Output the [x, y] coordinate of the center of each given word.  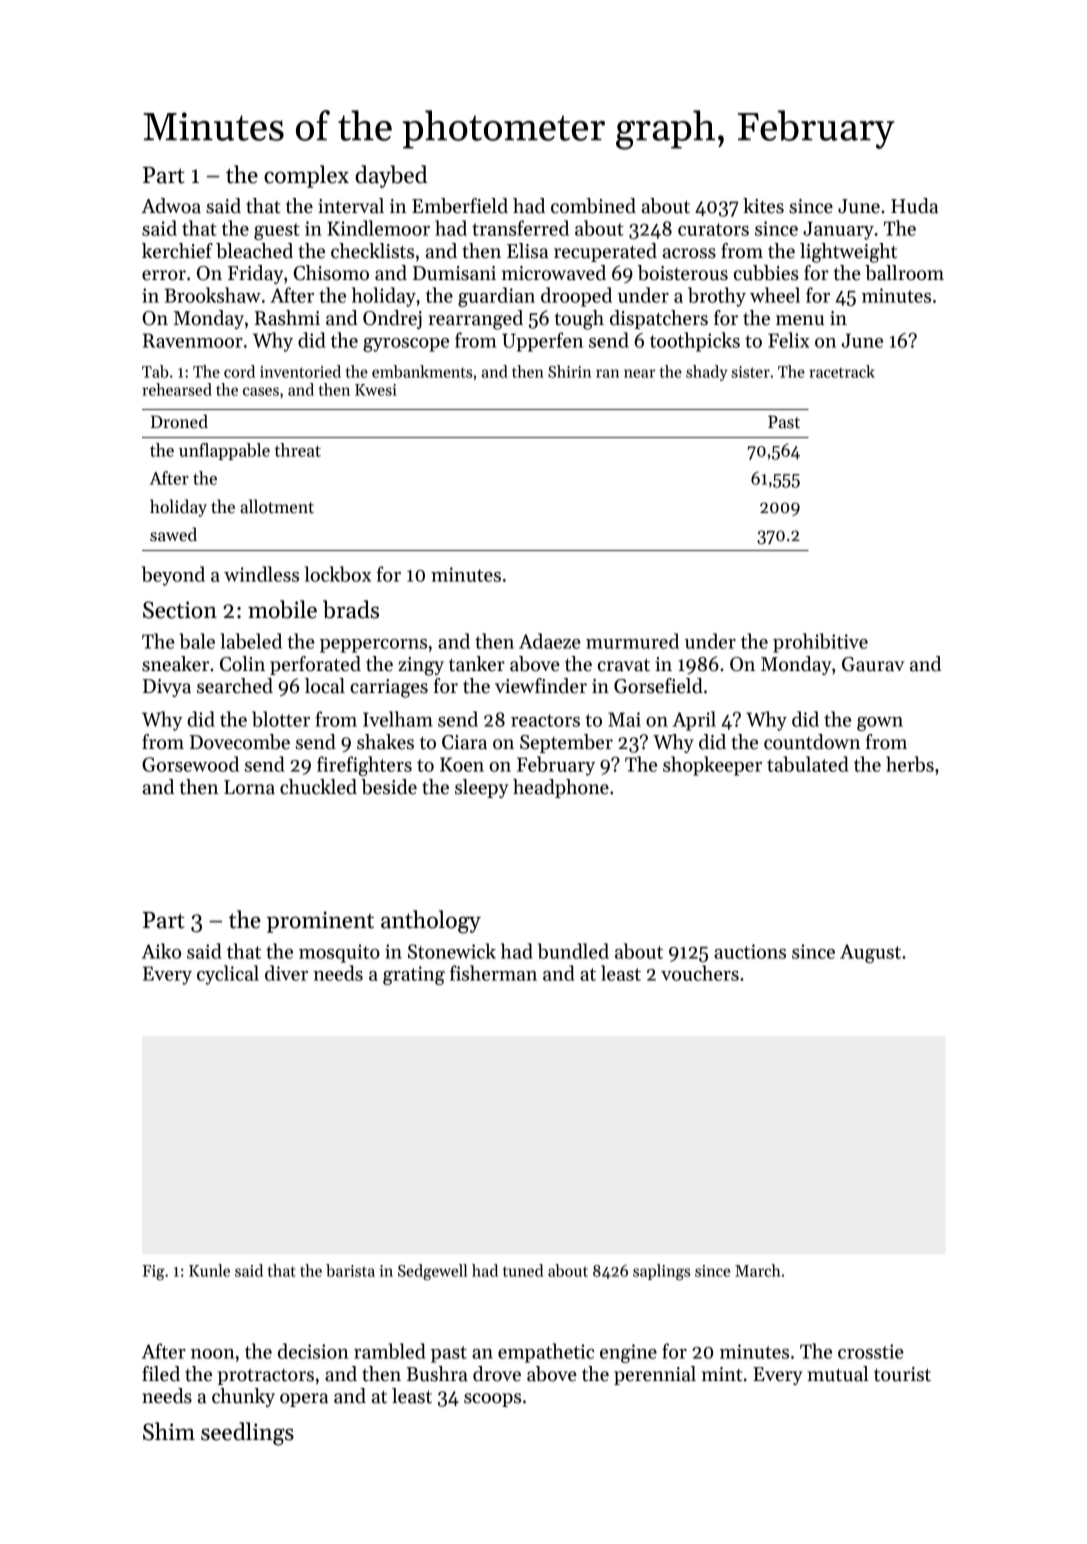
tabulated [808, 764]
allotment [277, 506]
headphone [561, 788]
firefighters [364, 766]
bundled [573, 951]
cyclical [228, 975]
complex [306, 176]
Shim [169, 1431]
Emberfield [460, 206]
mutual [838, 1374]
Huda [914, 206]
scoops [492, 1400]
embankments [422, 371]
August [870, 953]
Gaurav [873, 664]
